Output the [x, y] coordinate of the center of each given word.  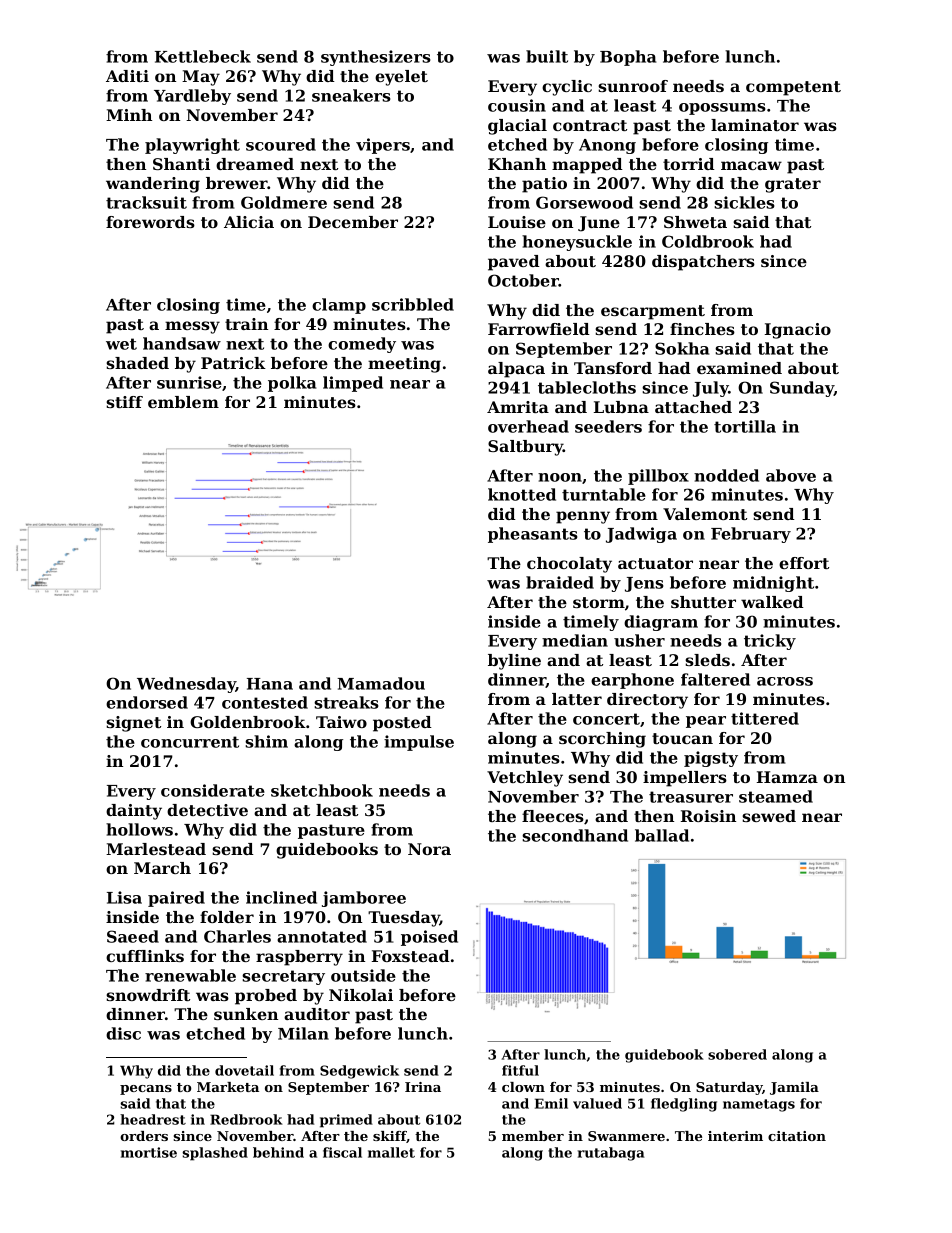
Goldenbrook [248, 722]
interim [735, 1136]
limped [353, 384]
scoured [281, 144]
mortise [149, 1152]
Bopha [628, 58]
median [575, 640]
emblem [183, 402]
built [547, 56]
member [533, 1136]
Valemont [705, 514]
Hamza [787, 777]
